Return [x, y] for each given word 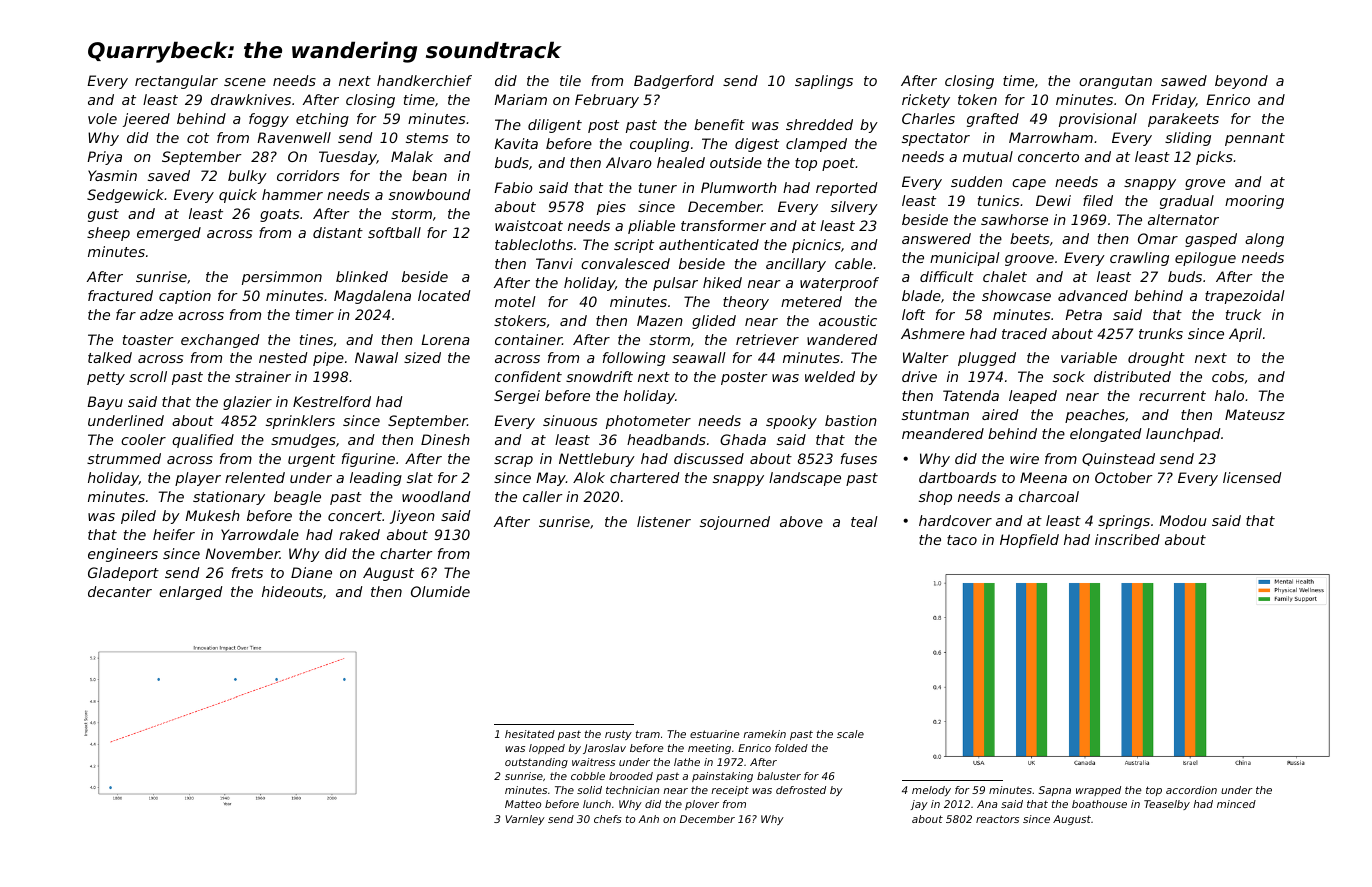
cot [198, 138]
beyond [1241, 82]
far [126, 314]
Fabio [513, 187]
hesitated [530, 734]
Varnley [525, 820]
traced [1024, 333]
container [528, 339]
